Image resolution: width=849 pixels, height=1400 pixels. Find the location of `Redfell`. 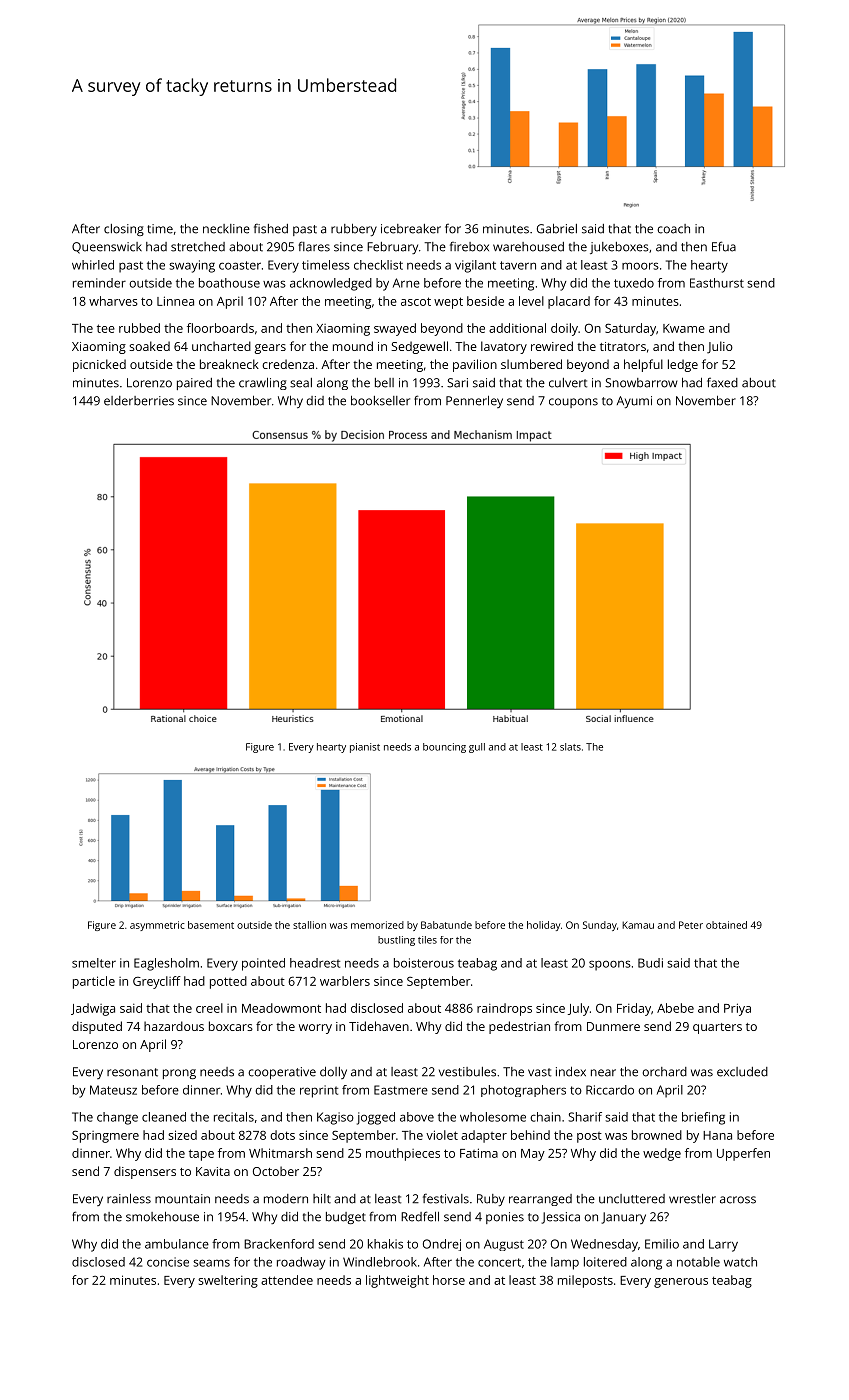

Redfell is located at coordinates (420, 1216).
